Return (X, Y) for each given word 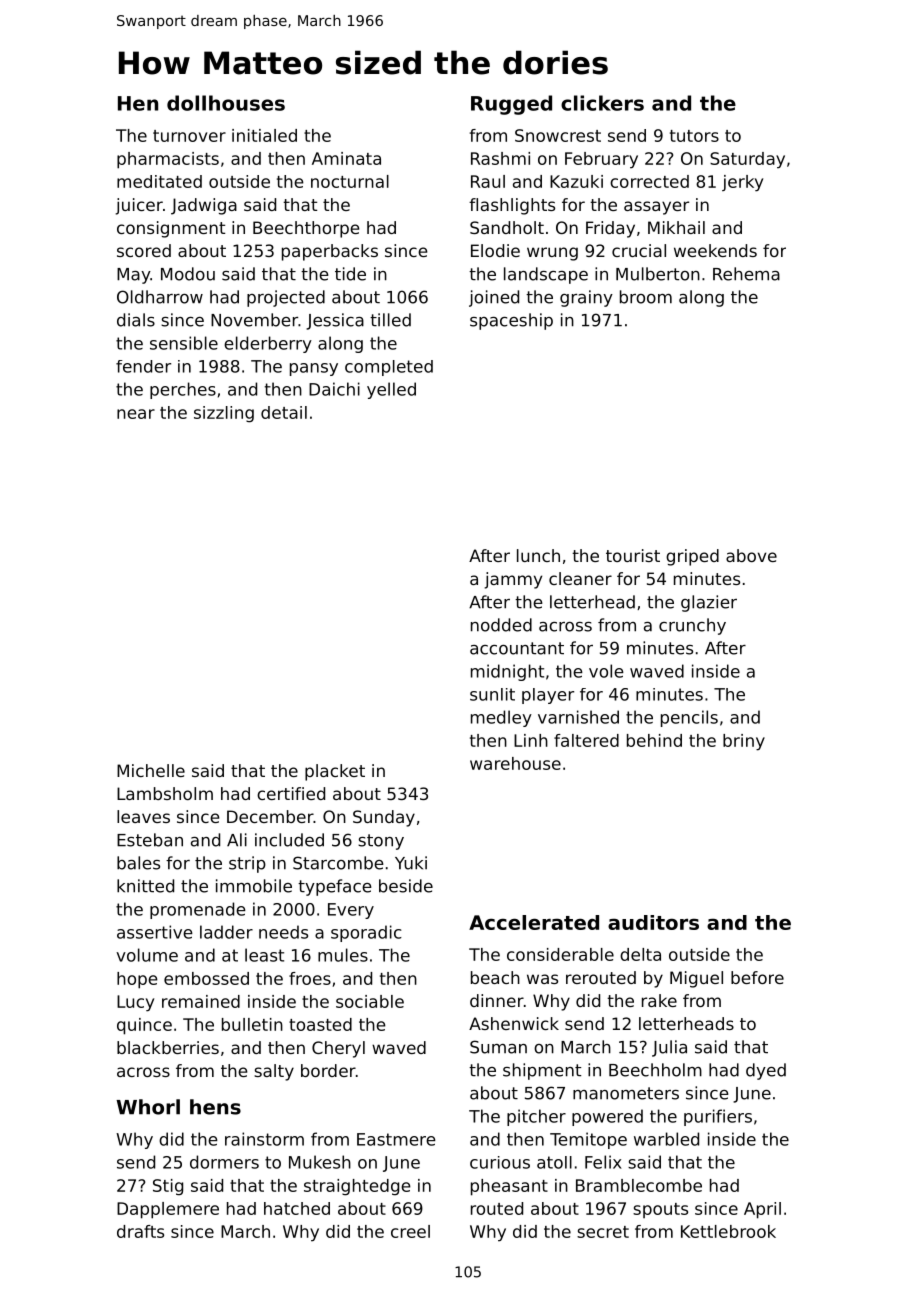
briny (744, 742)
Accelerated (534, 922)
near (136, 414)
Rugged (511, 105)
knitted (145, 886)
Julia (669, 1048)
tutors (694, 136)
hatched (297, 1208)
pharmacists (168, 160)
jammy (513, 580)
